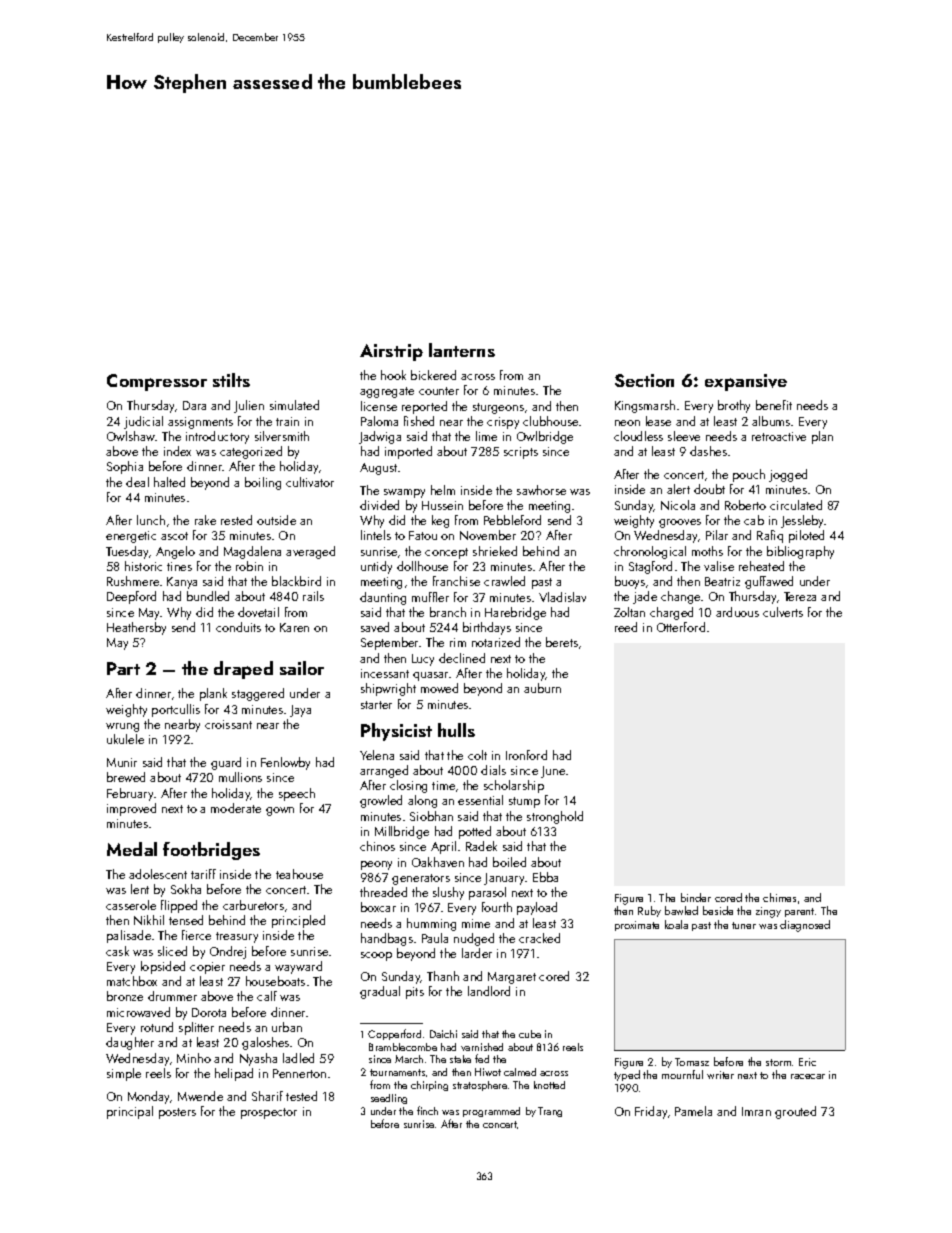  I want to click on February, so click(131, 794).
